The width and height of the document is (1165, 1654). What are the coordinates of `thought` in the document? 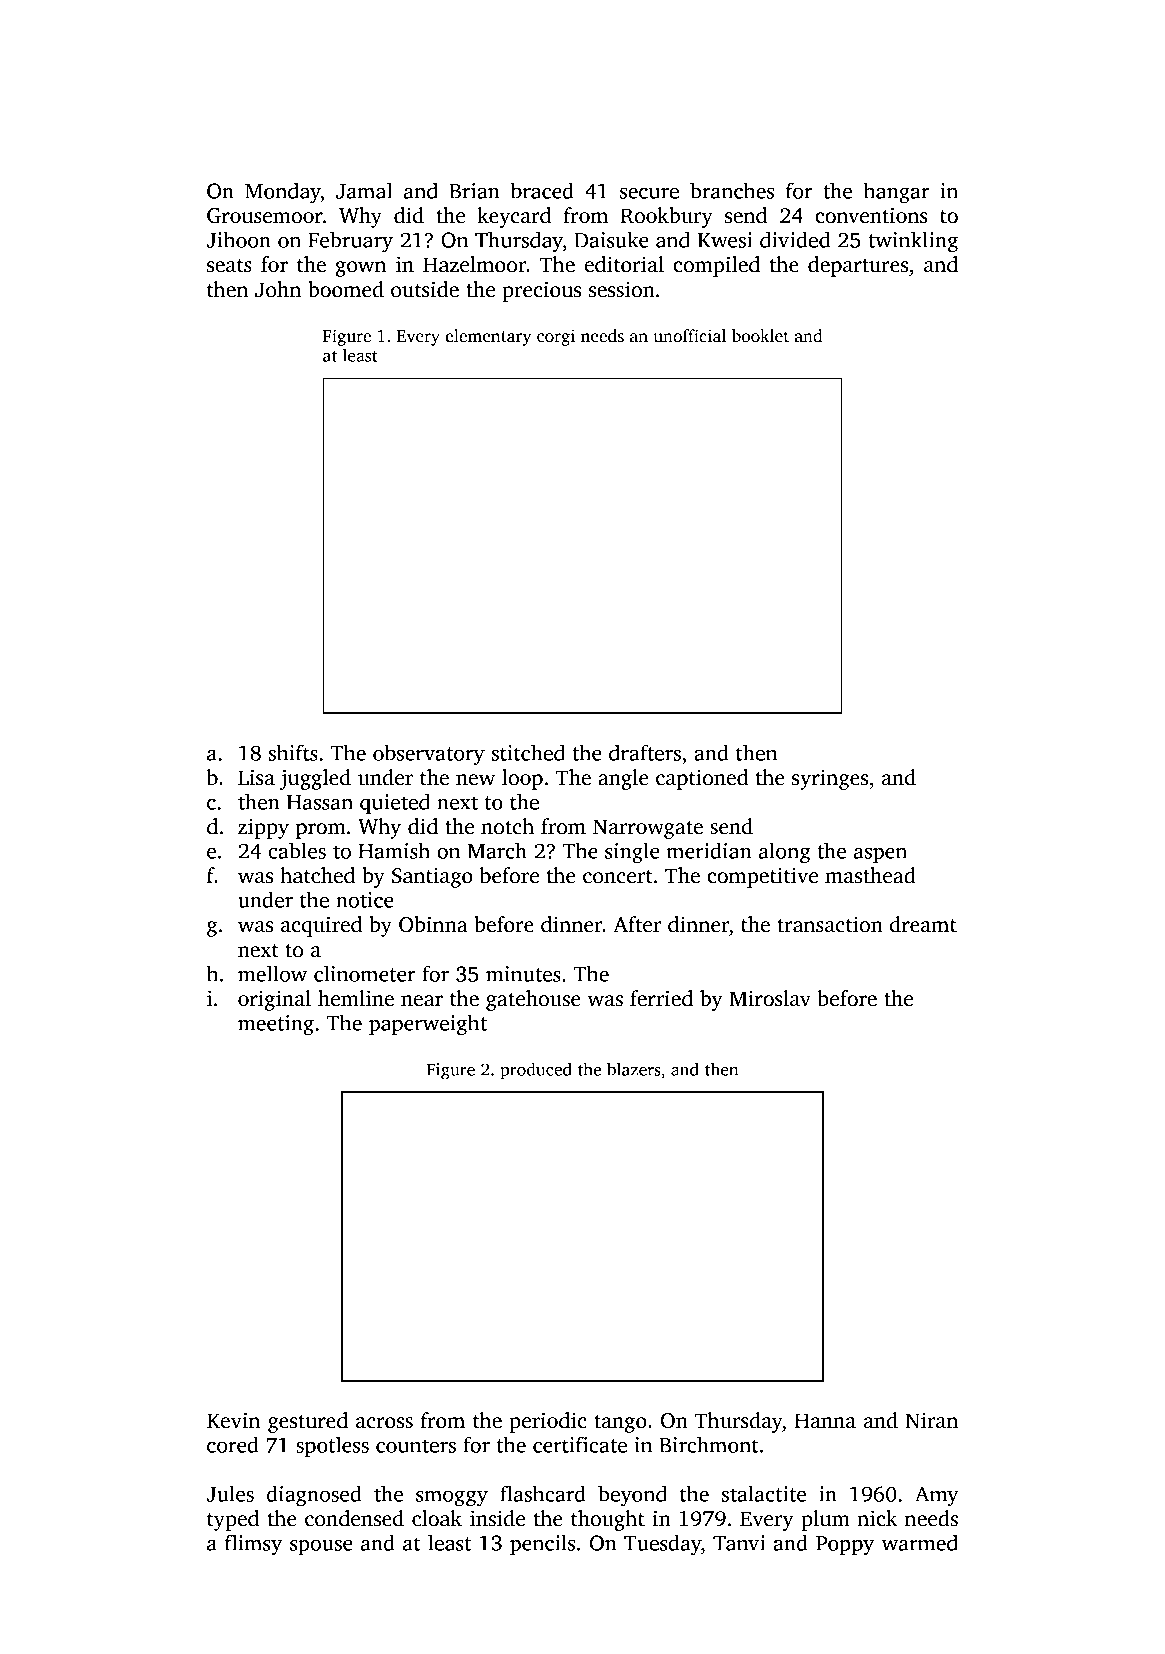 It's located at (608, 1520).
